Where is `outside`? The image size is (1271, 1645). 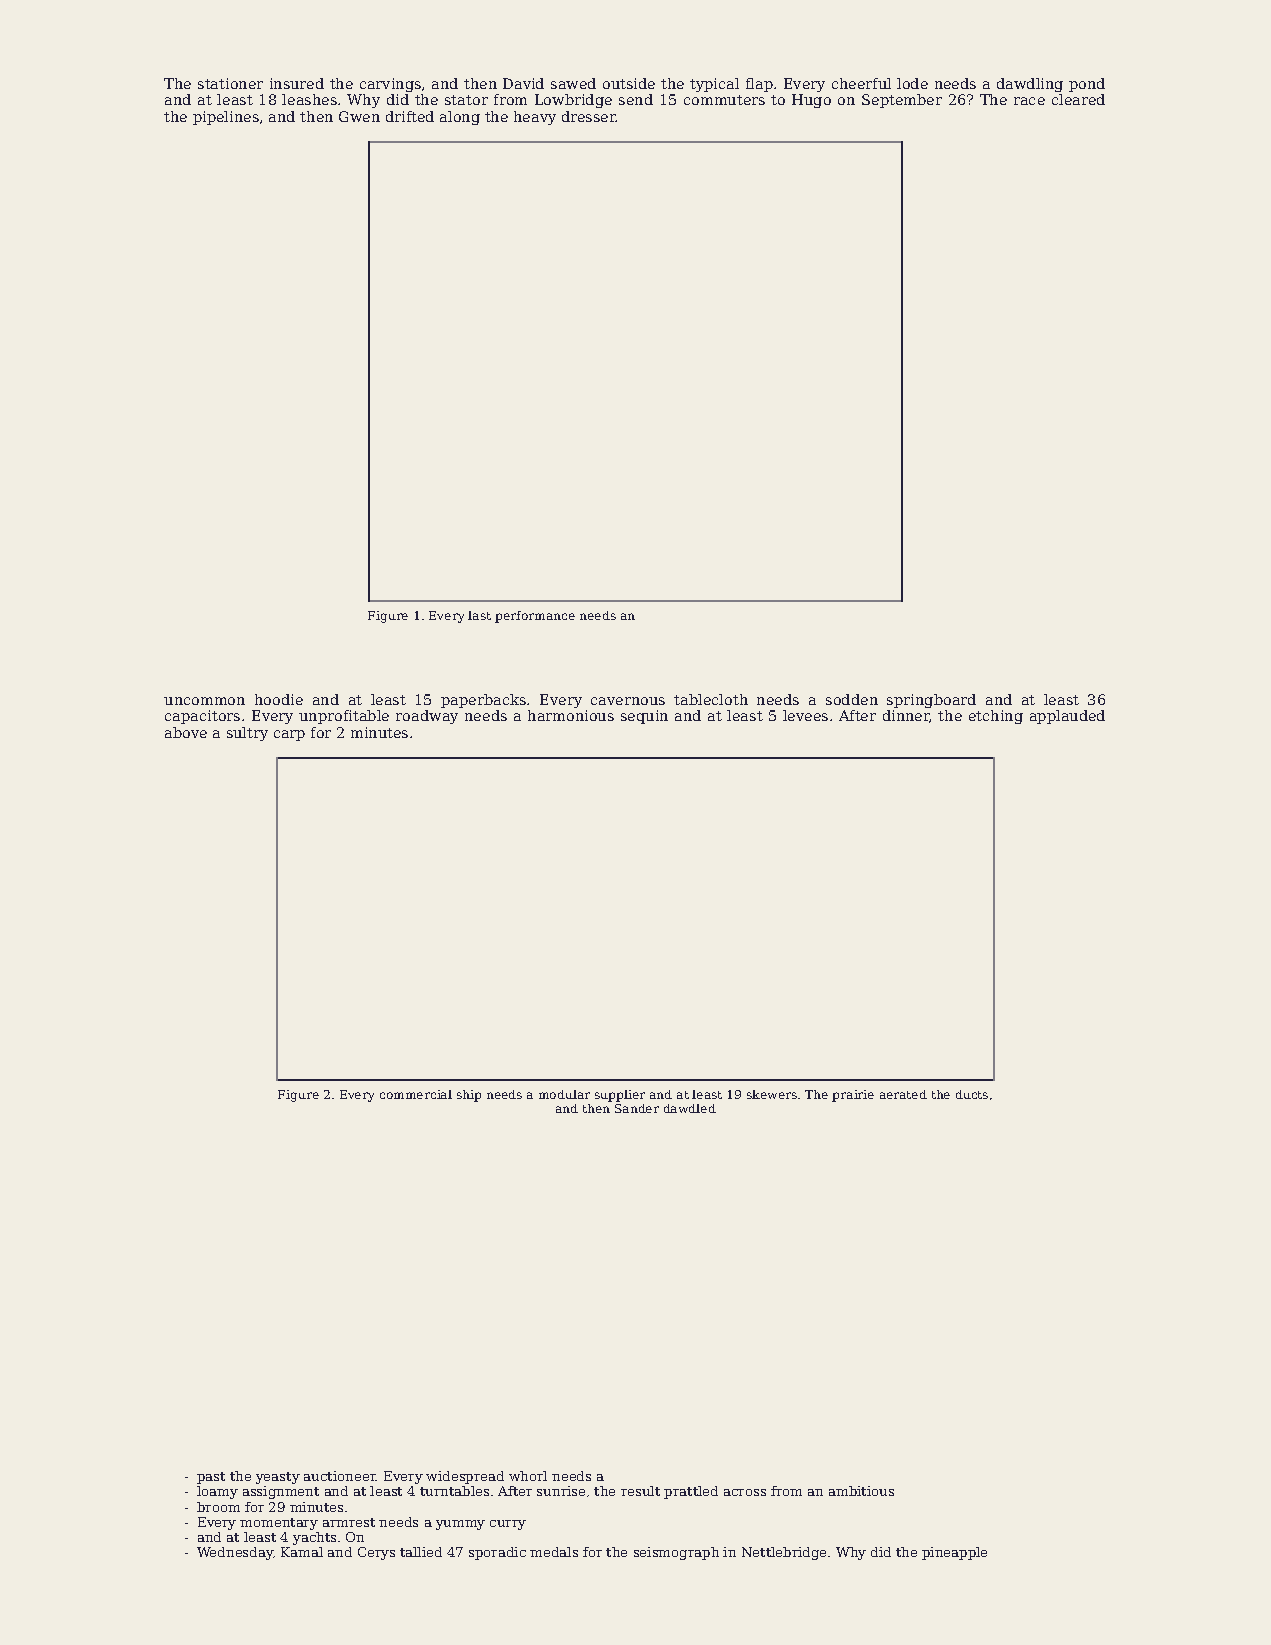 outside is located at coordinates (629, 83).
